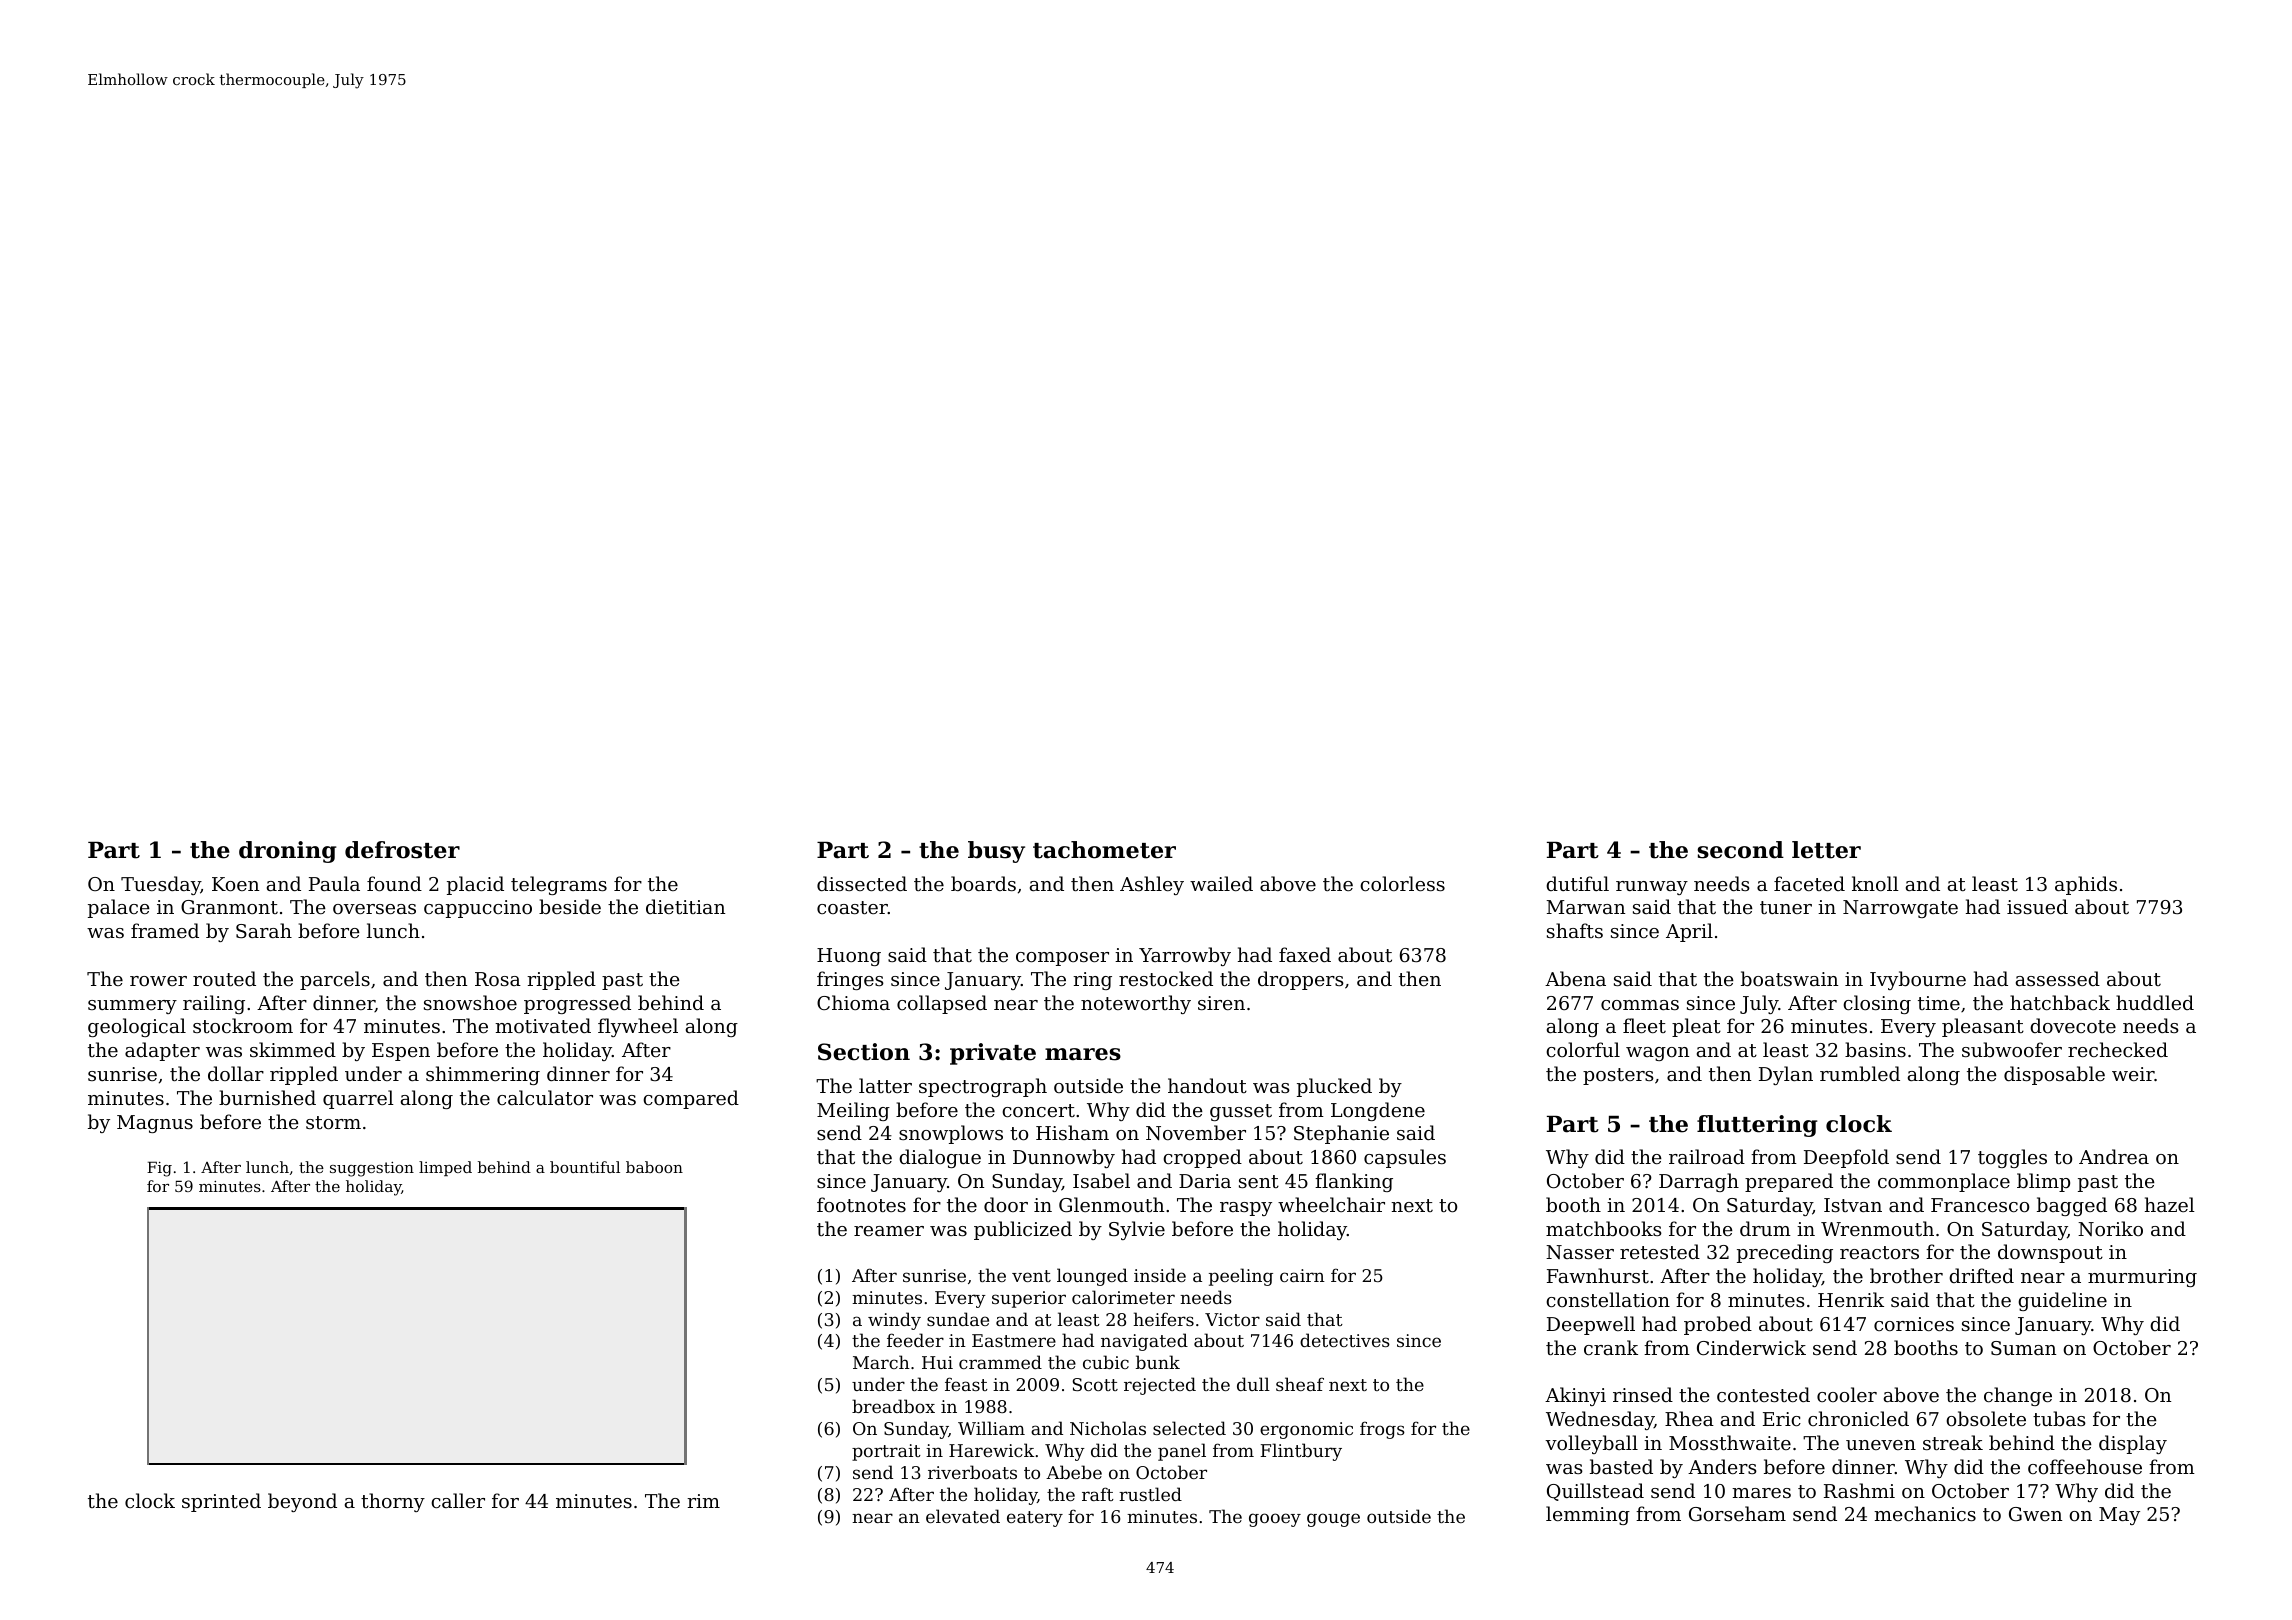  I want to click on Fig, so click(159, 1169).
